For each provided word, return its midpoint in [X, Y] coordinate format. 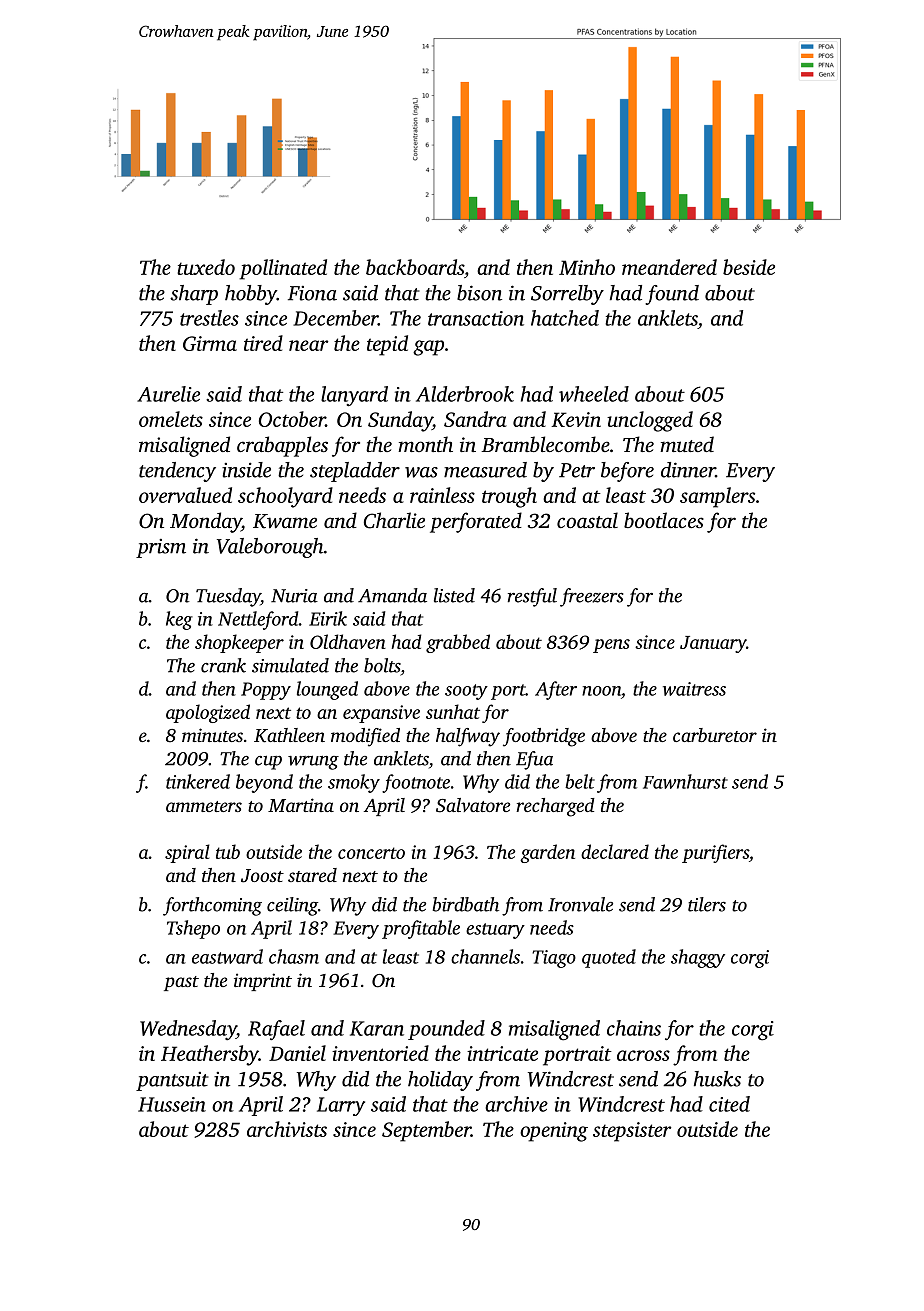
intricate [502, 1053]
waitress [694, 689]
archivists [287, 1129]
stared [312, 875]
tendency [177, 472]
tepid [387, 345]
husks [717, 1079]
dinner [688, 470]
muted [687, 444]
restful [532, 597]
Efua [534, 760]
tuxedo [206, 267]
